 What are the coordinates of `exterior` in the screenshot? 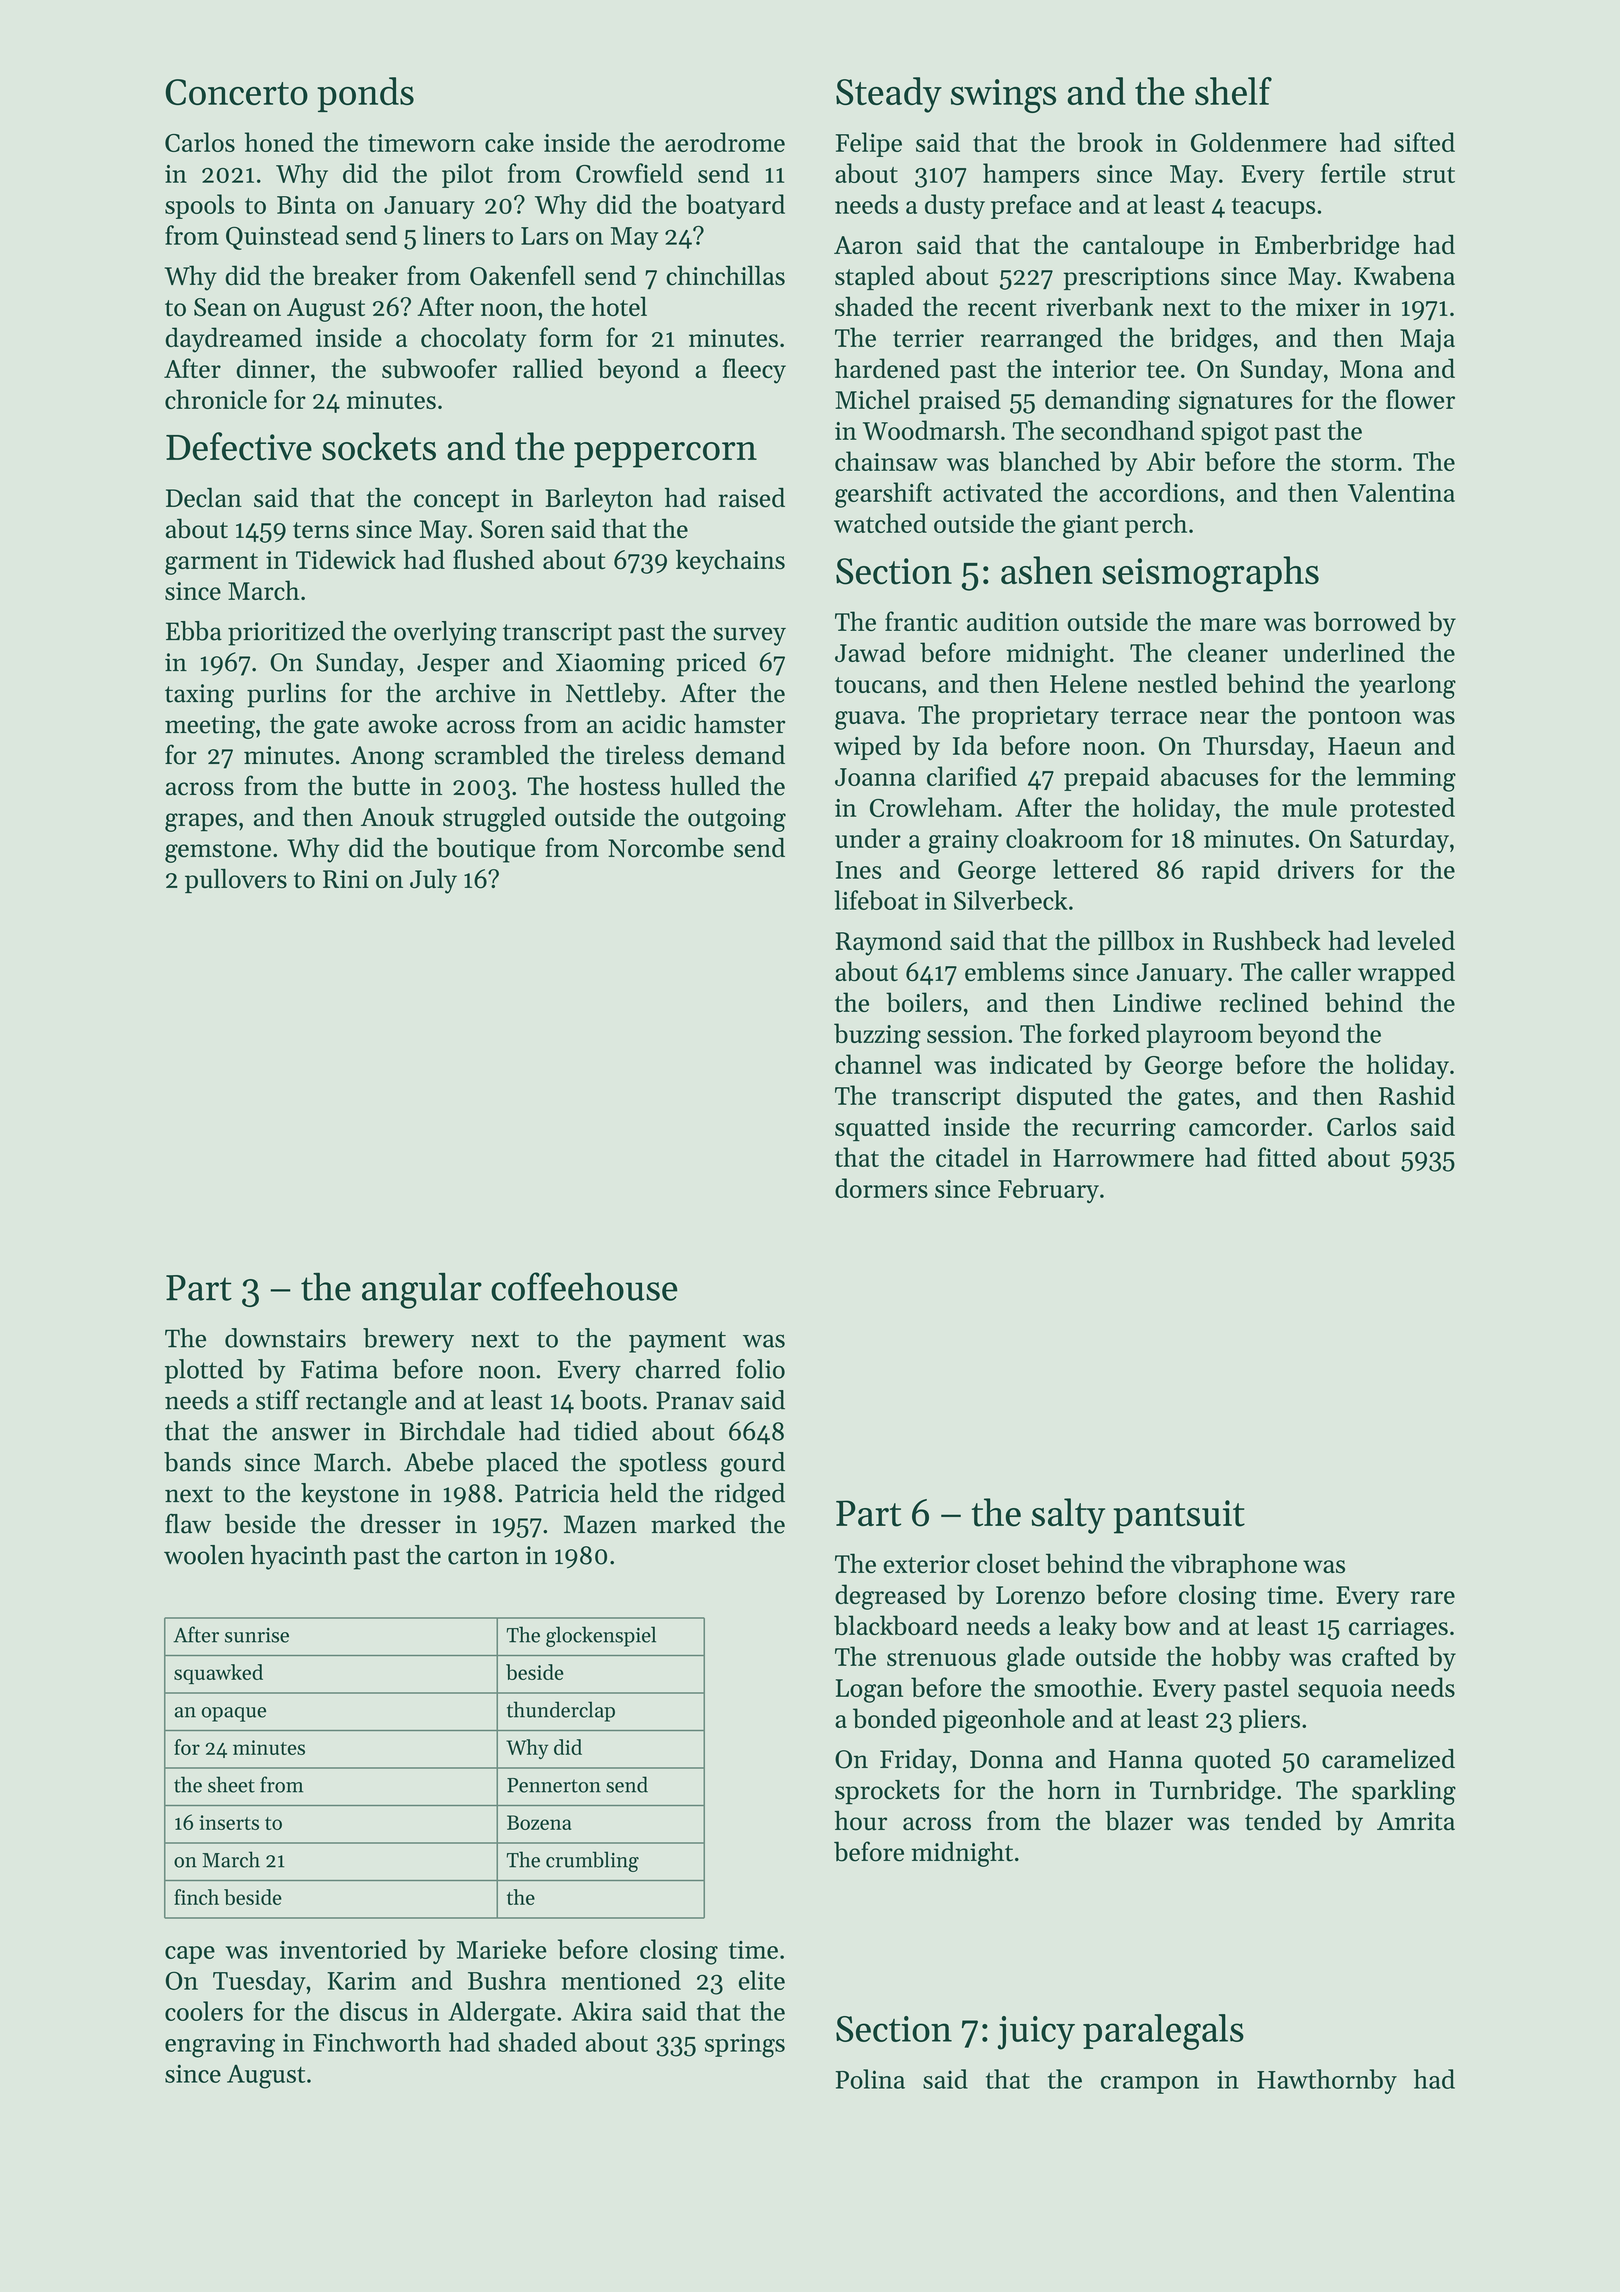 It's located at (926, 1564).
